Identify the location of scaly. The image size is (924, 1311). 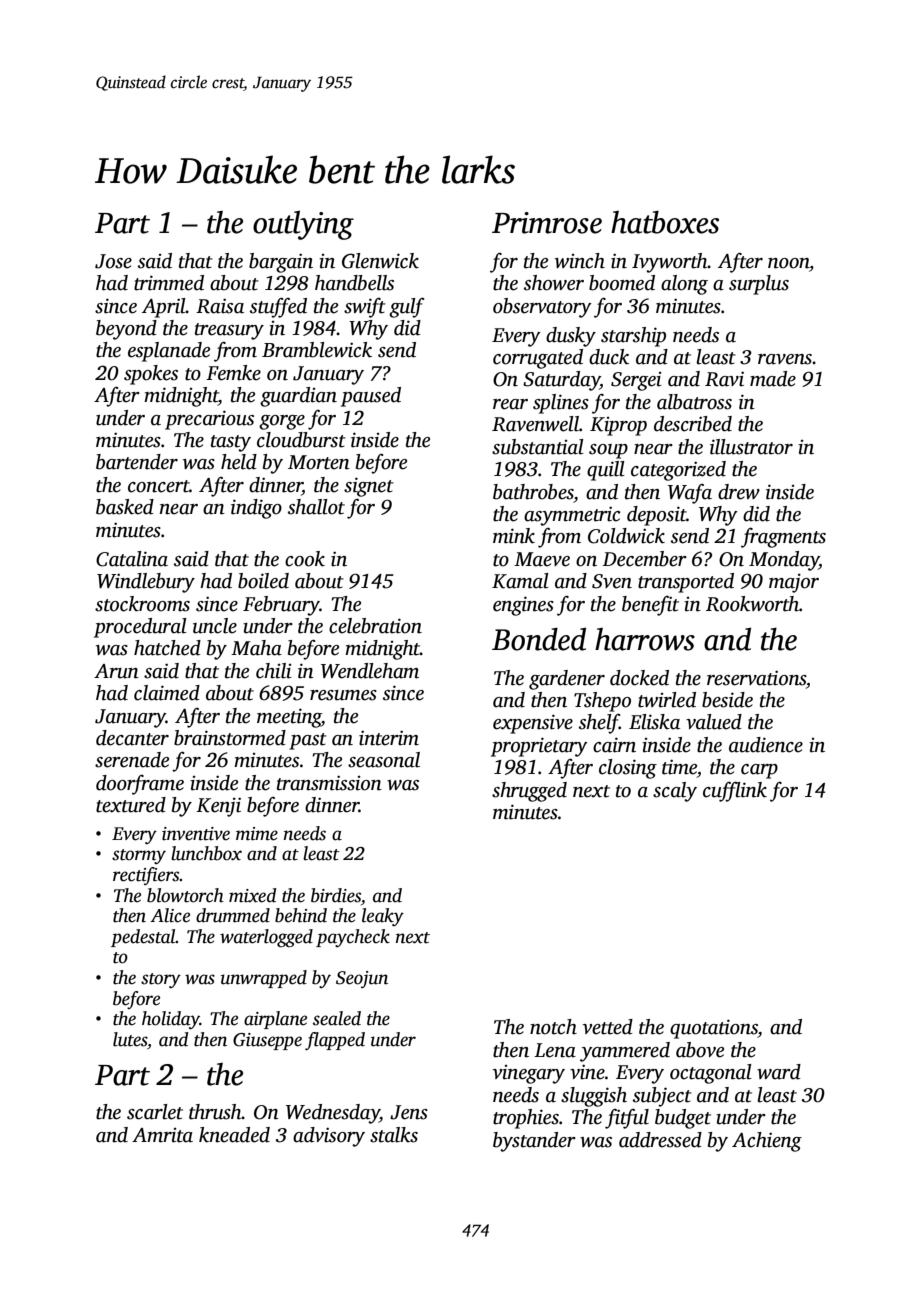
(675, 792).
